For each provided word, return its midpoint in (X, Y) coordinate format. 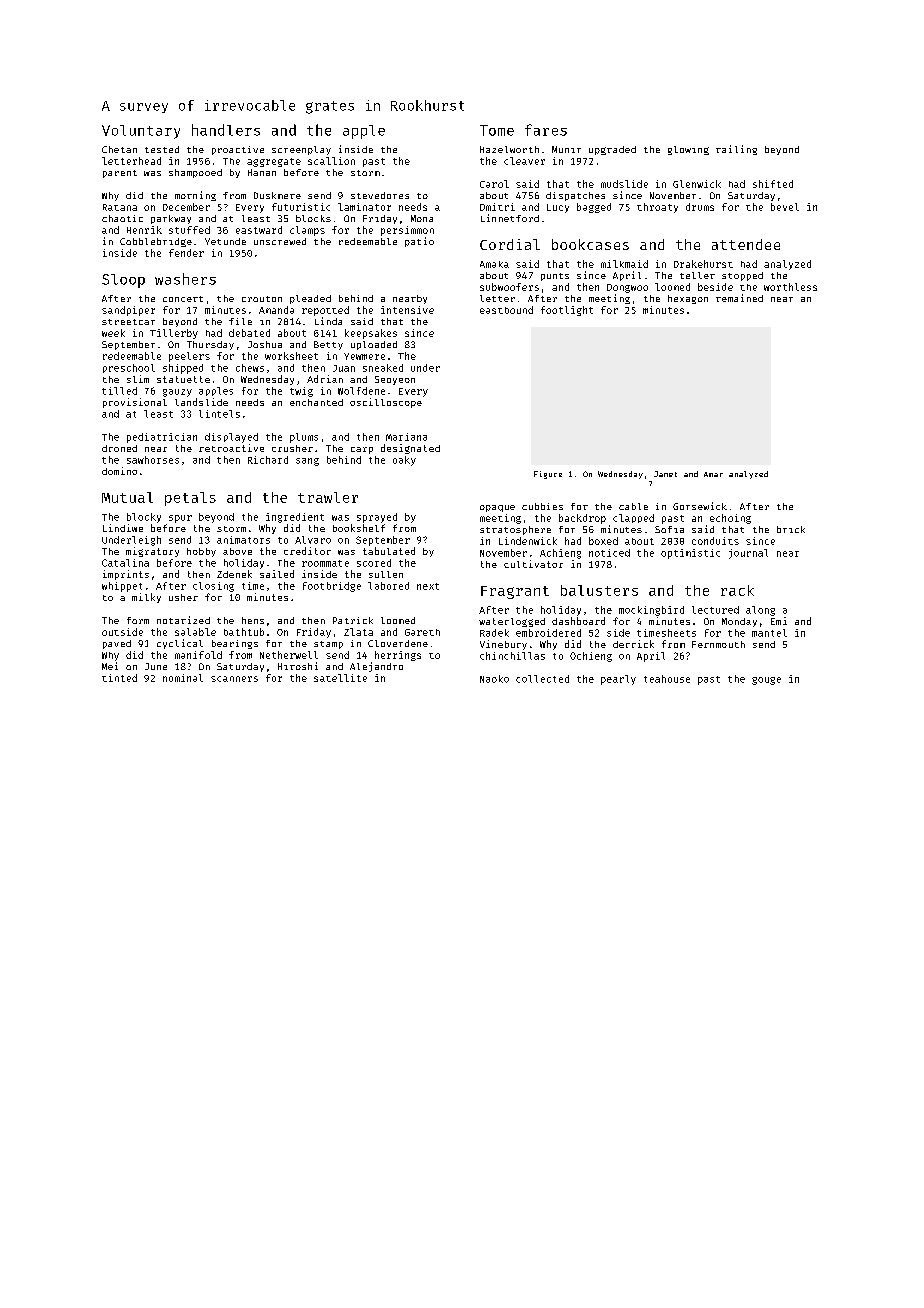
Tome (497, 130)
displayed (231, 438)
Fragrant (515, 592)
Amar (713, 474)
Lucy (558, 208)
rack (737, 590)
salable (195, 632)
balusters (599, 590)
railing (736, 150)
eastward (259, 230)
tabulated (389, 551)
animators (243, 540)
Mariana (406, 437)
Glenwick (697, 184)
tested (162, 149)
